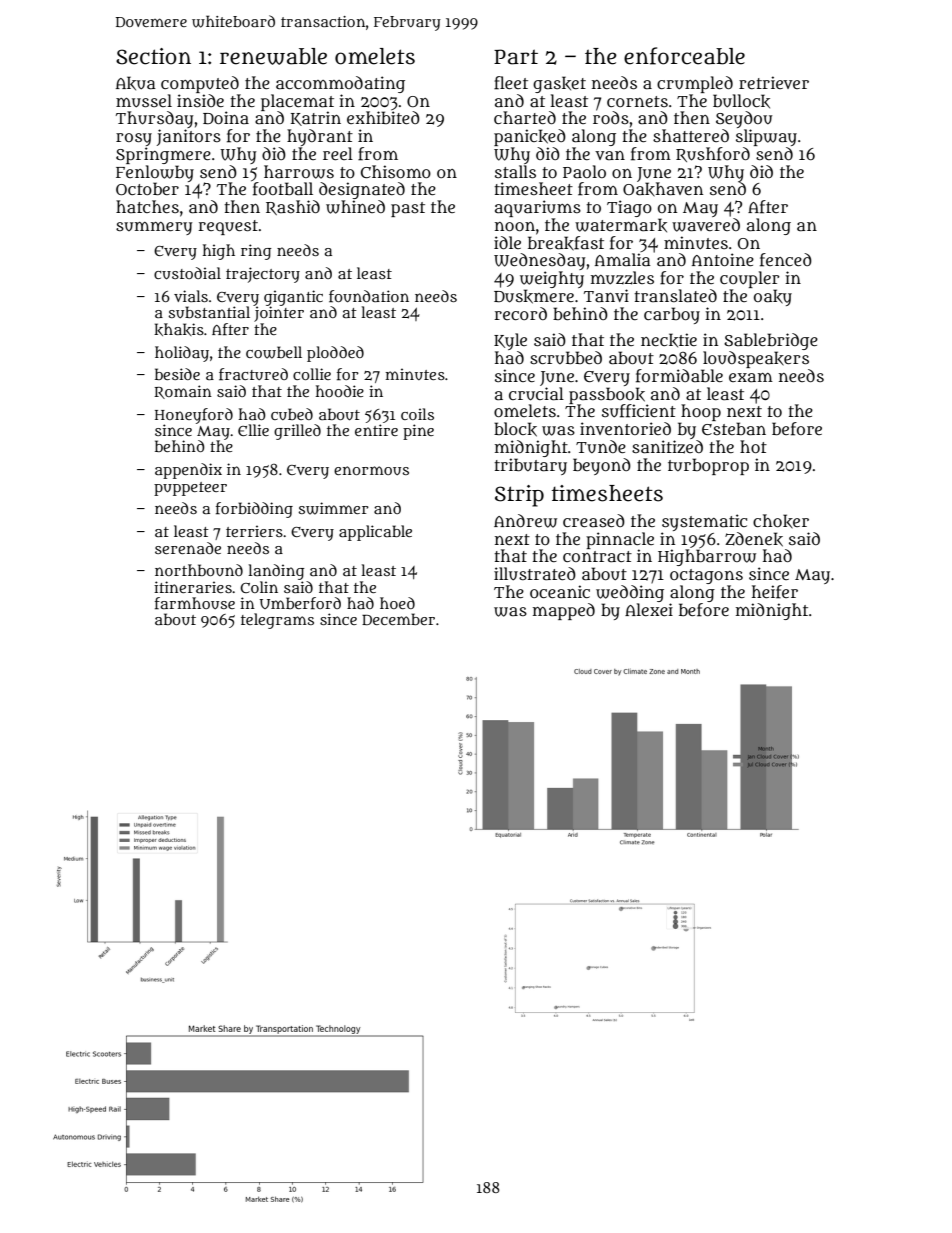 This page has width=952, height=1233. I want to click on Andrew, so click(525, 521).
